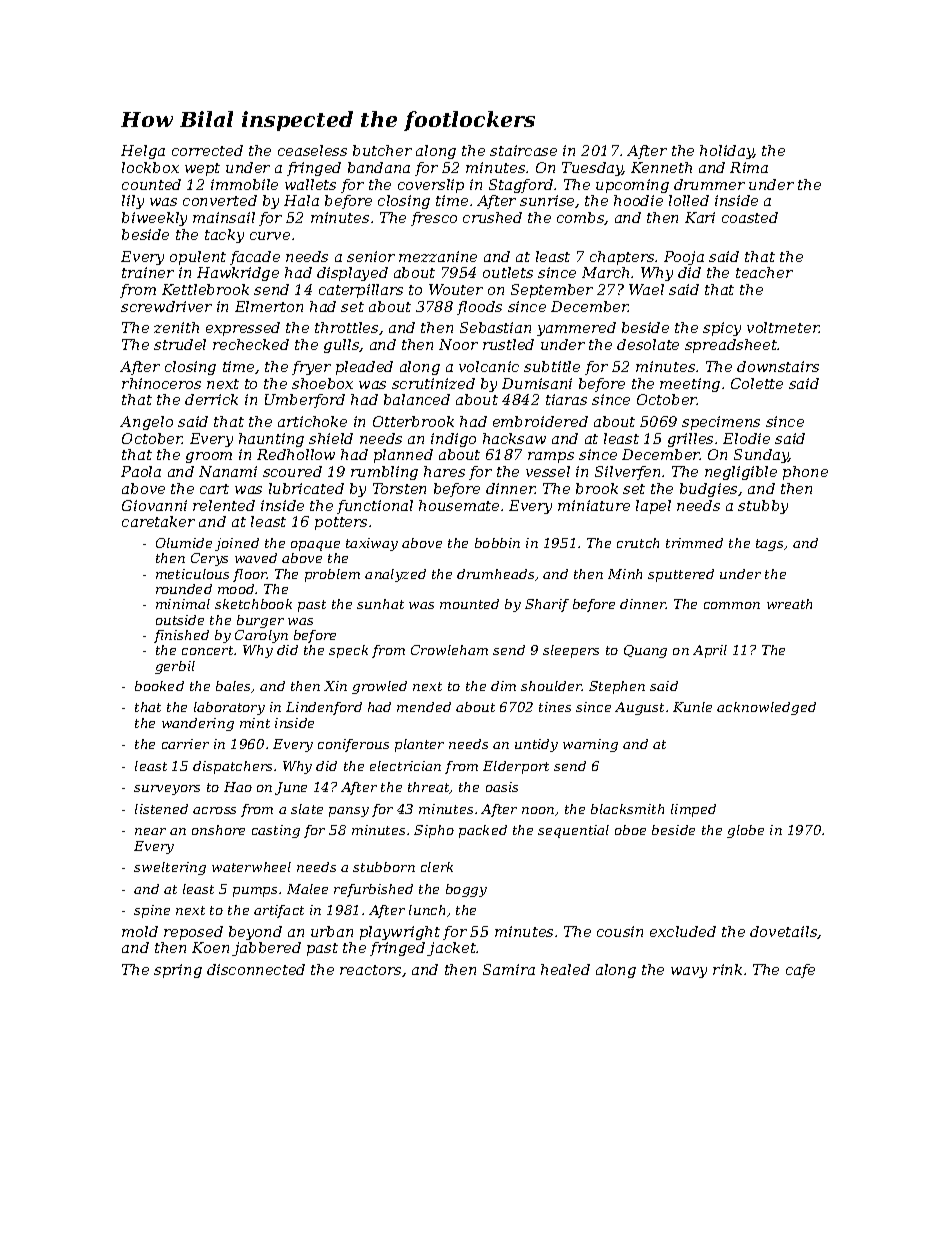  I want to click on Hao, so click(238, 787).
